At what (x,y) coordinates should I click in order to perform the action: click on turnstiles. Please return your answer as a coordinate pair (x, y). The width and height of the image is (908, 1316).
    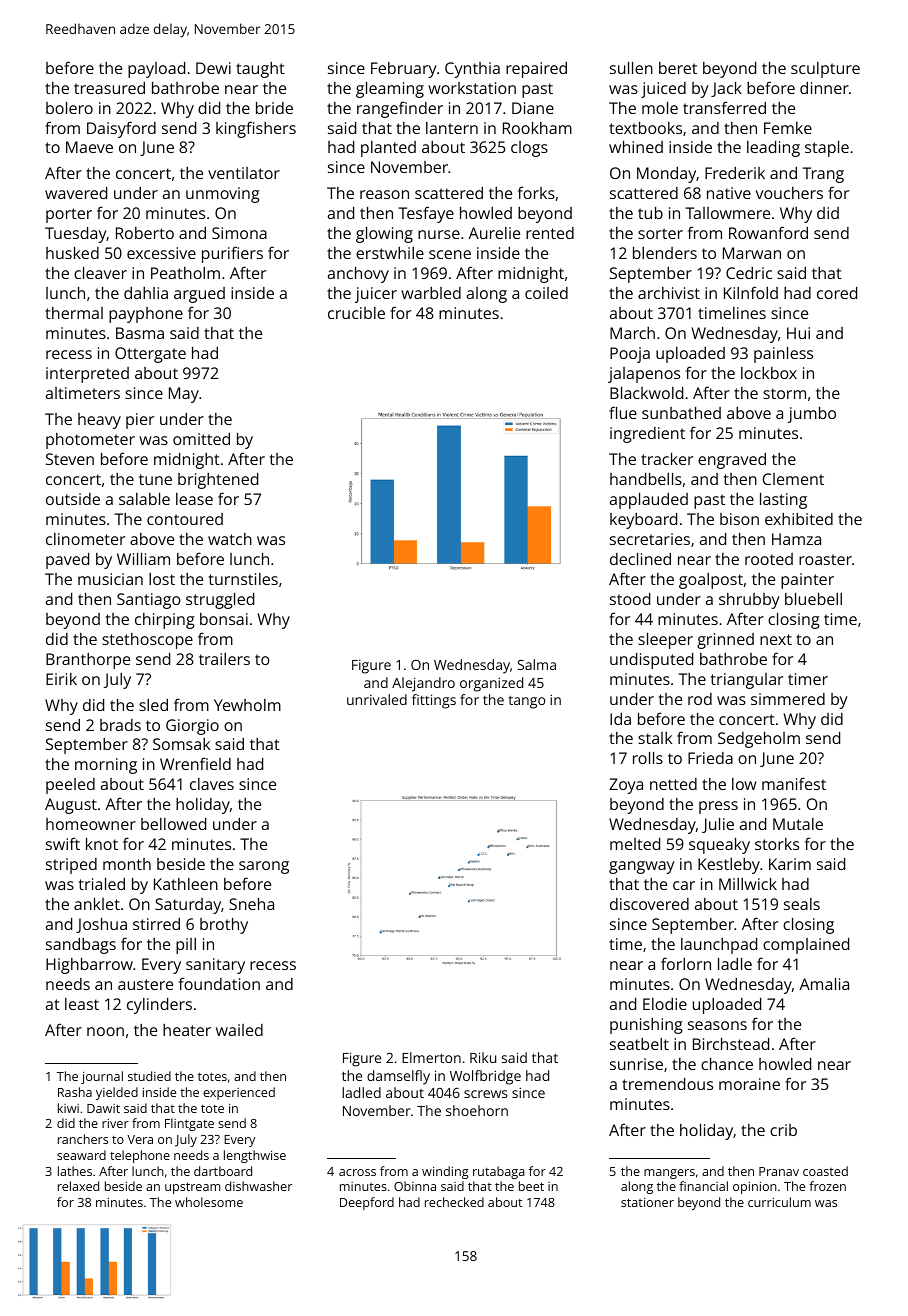
    Looking at the image, I should click on (243, 579).
